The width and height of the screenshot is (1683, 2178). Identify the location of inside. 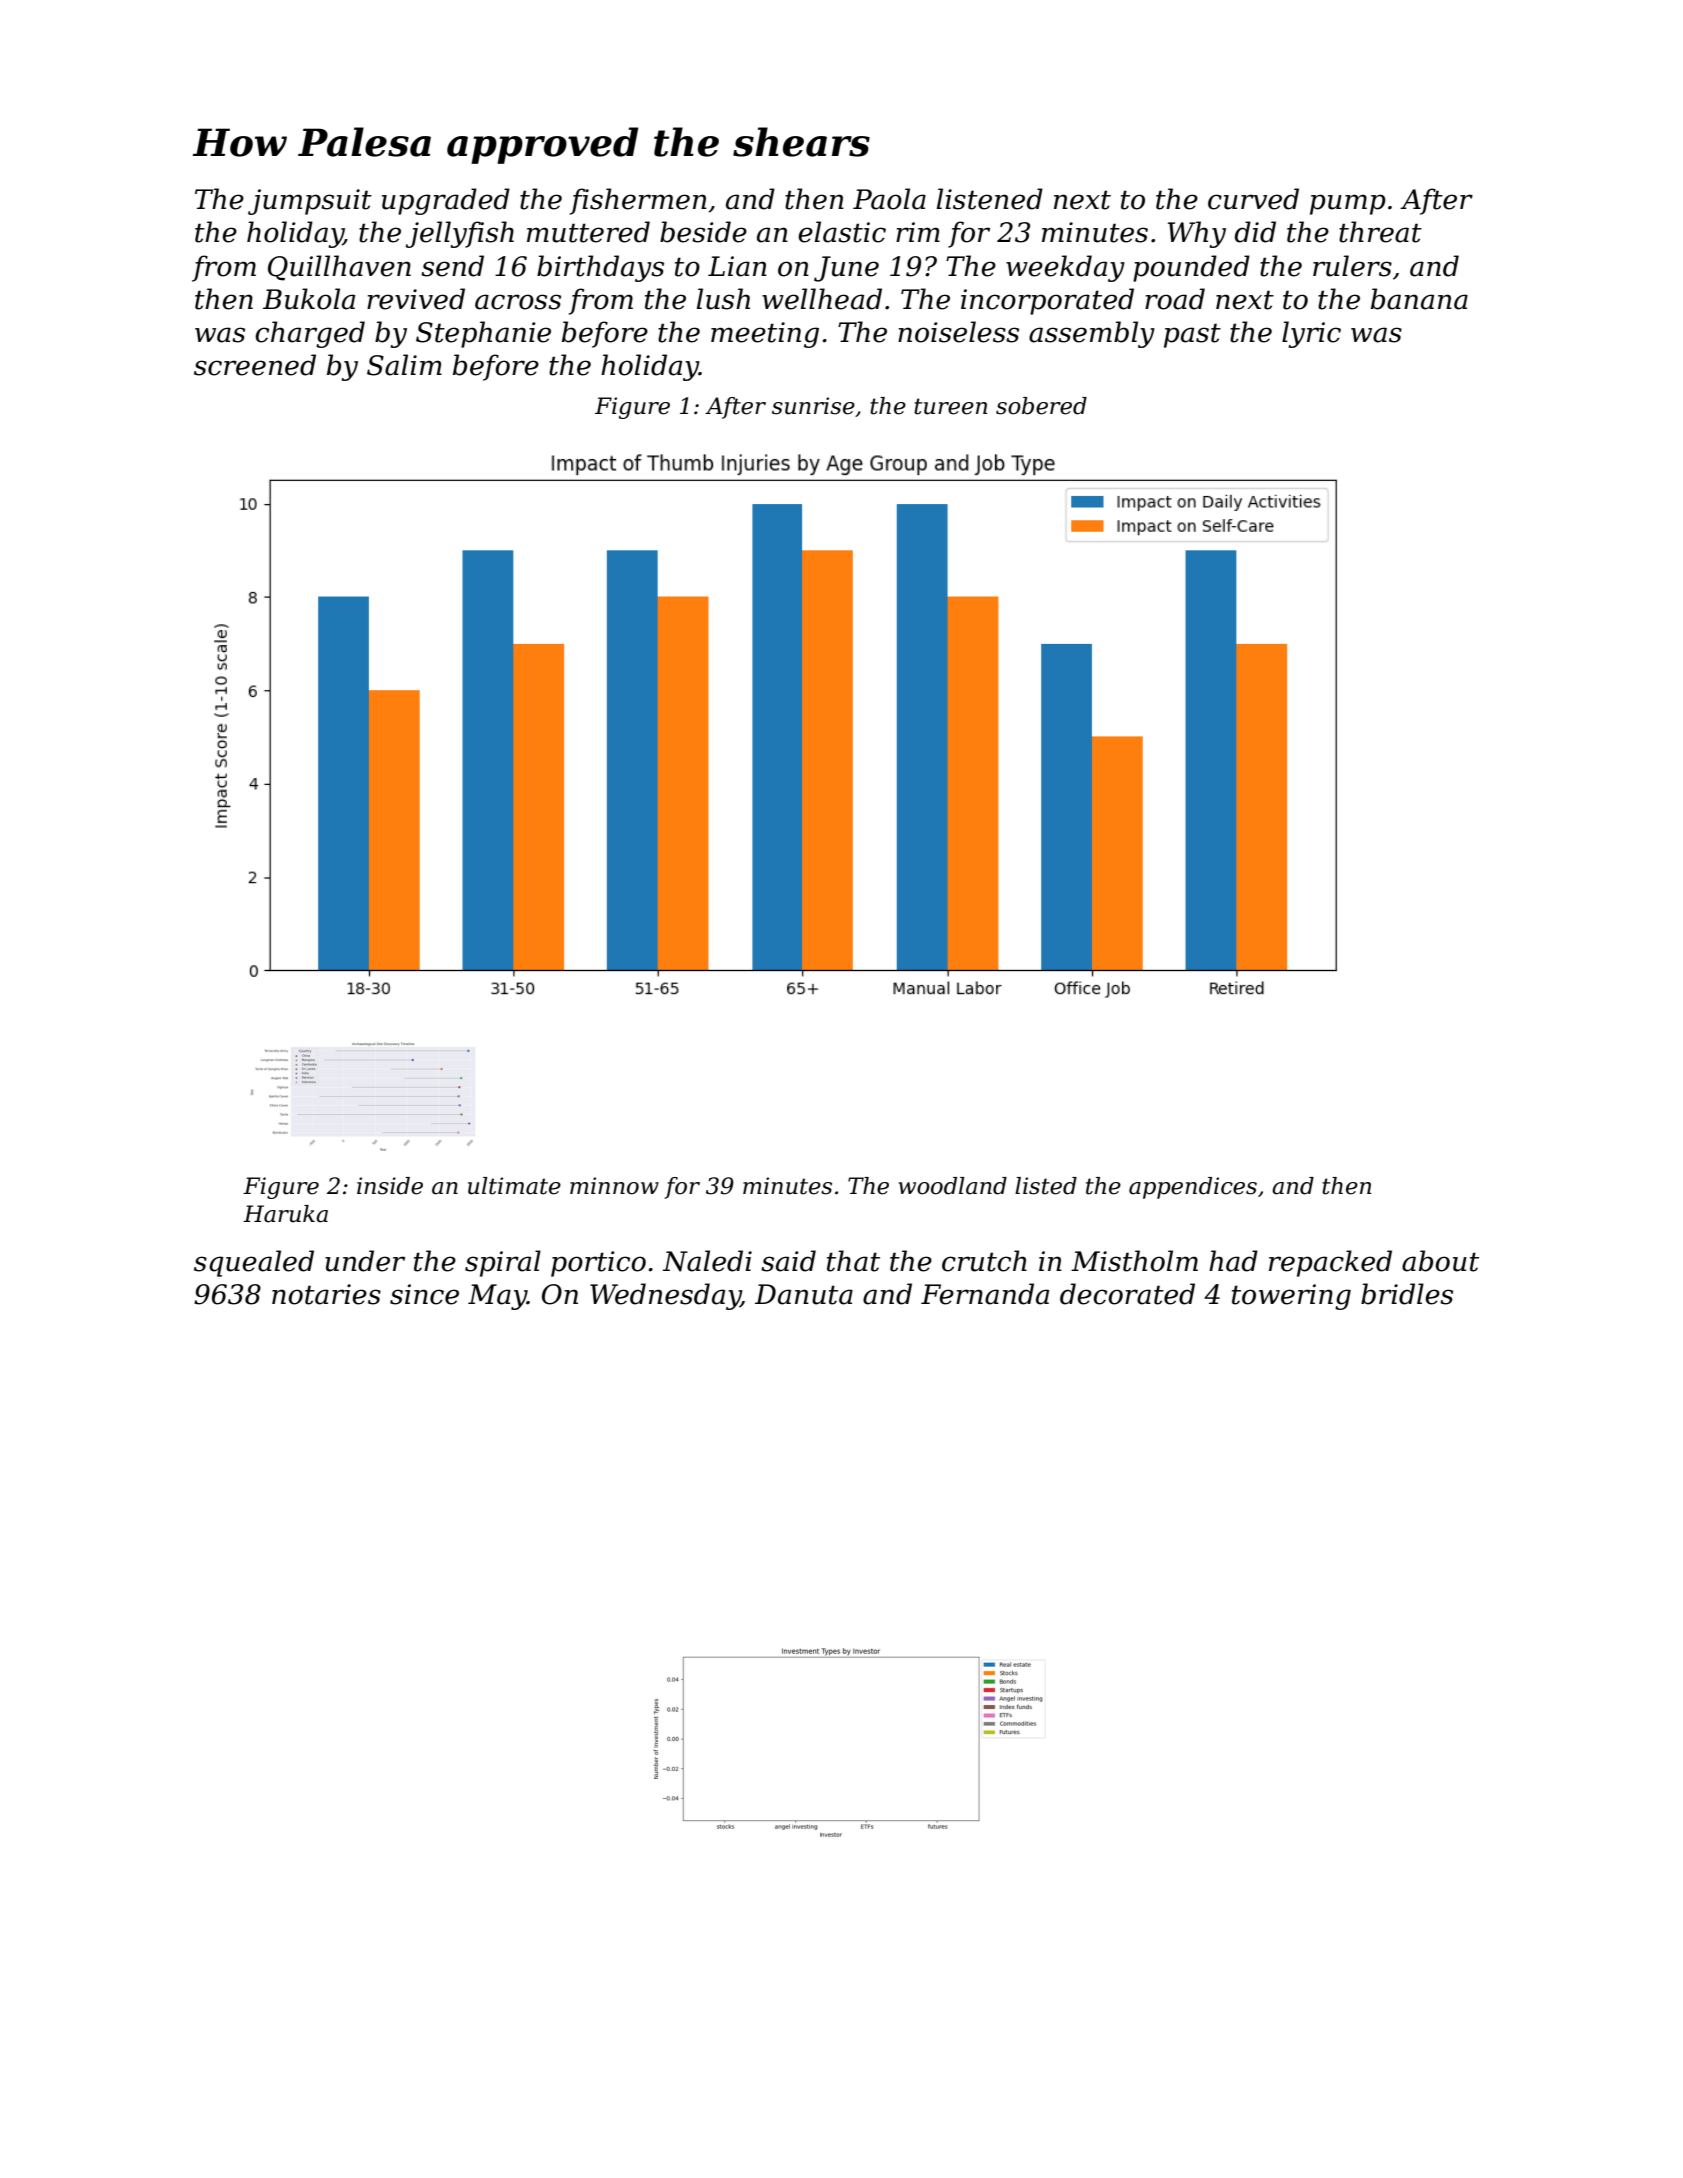
(390, 1186).
